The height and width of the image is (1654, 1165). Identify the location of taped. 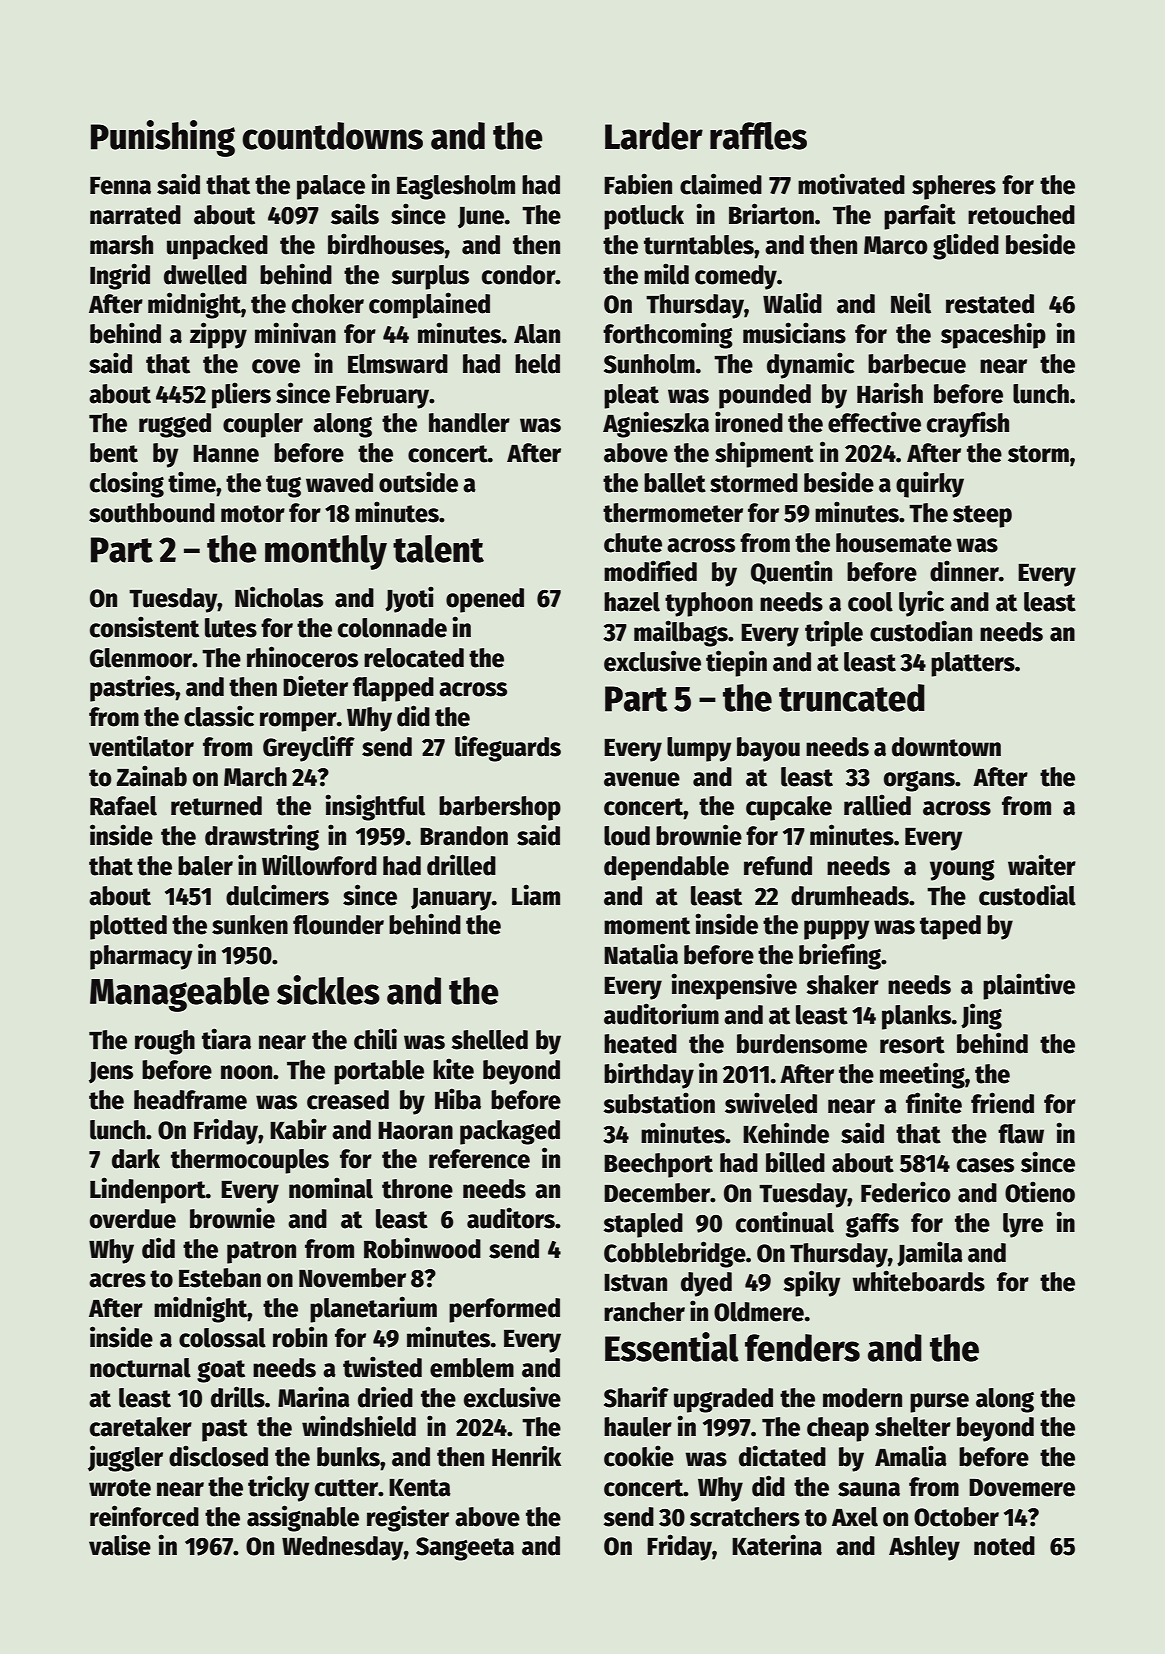
(950, 927).
